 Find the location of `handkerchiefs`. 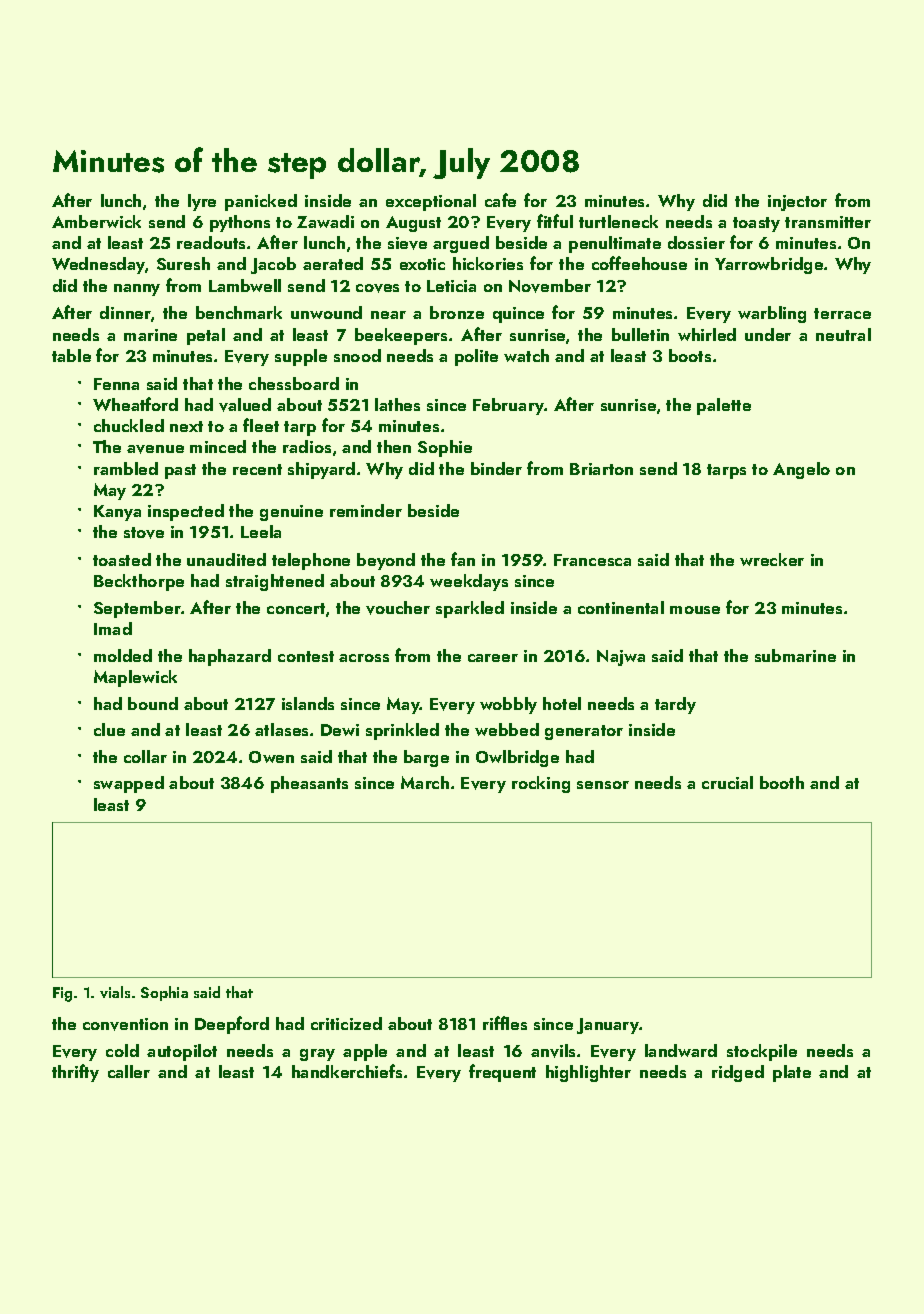

handkerchiefs is located at coordinates (347, 1071).
